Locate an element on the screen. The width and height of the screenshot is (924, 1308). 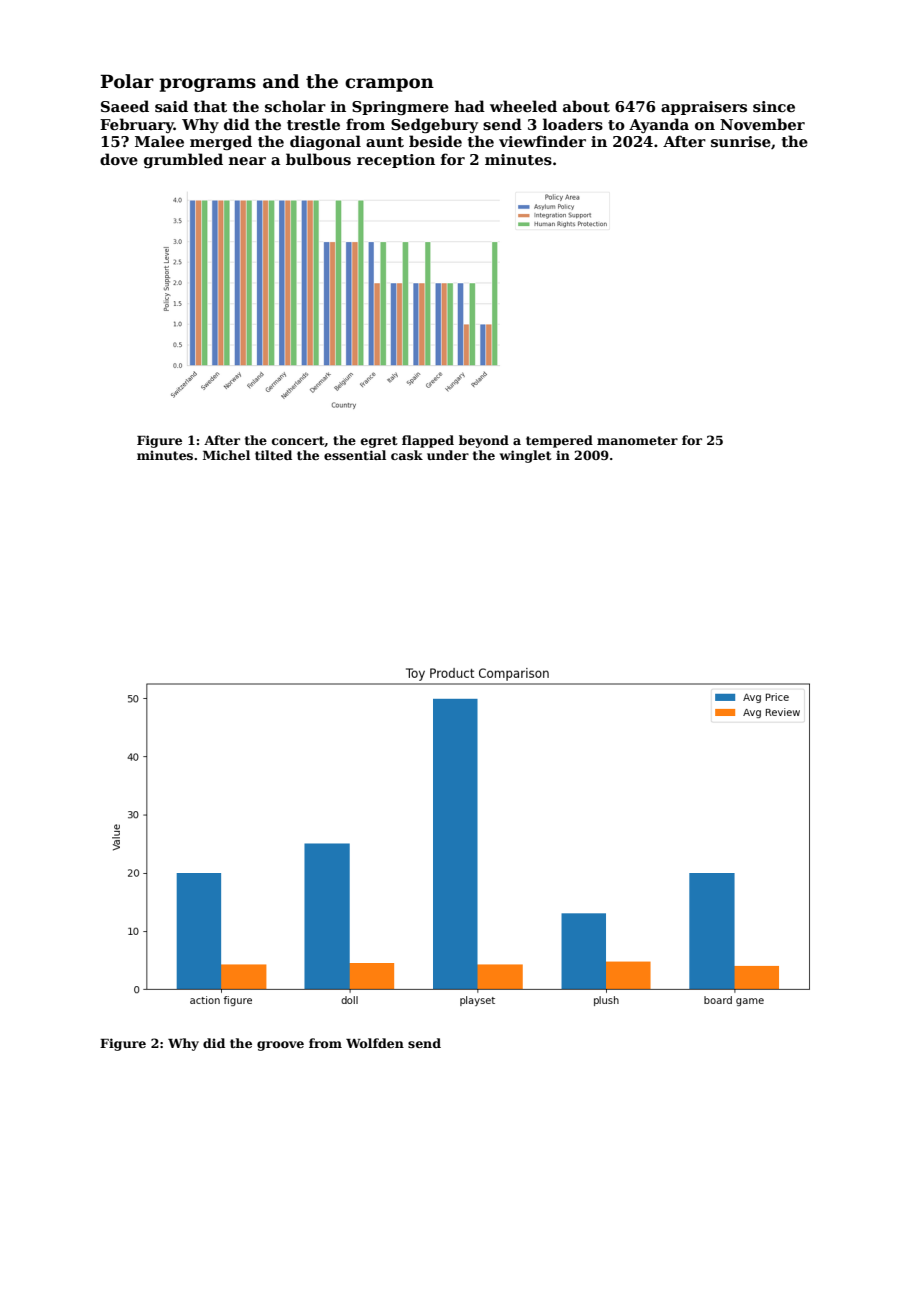
bulbous is located at coordinates (318, 159).
